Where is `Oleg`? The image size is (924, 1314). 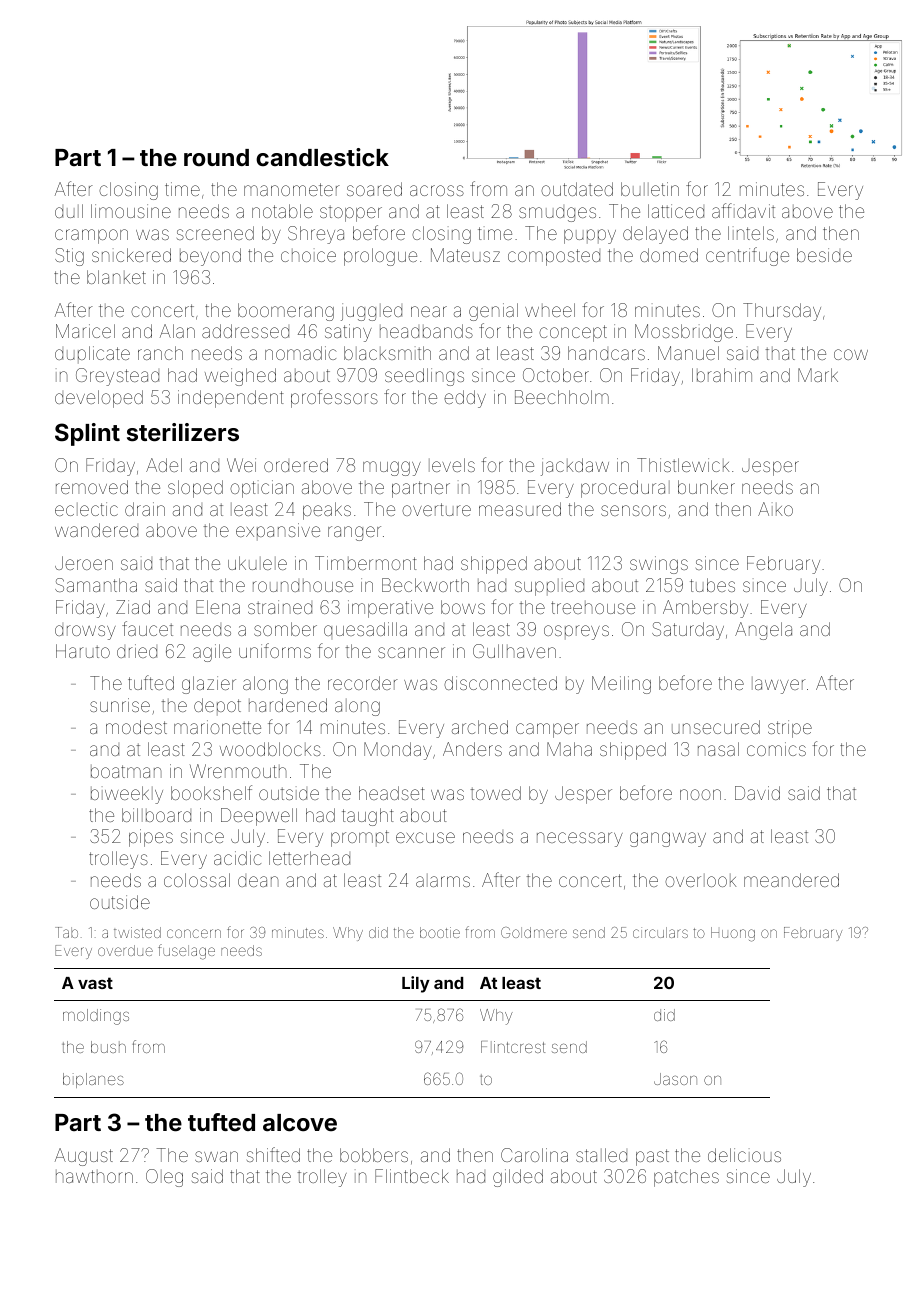 Oleg is located at coordinates (164, 1178).
